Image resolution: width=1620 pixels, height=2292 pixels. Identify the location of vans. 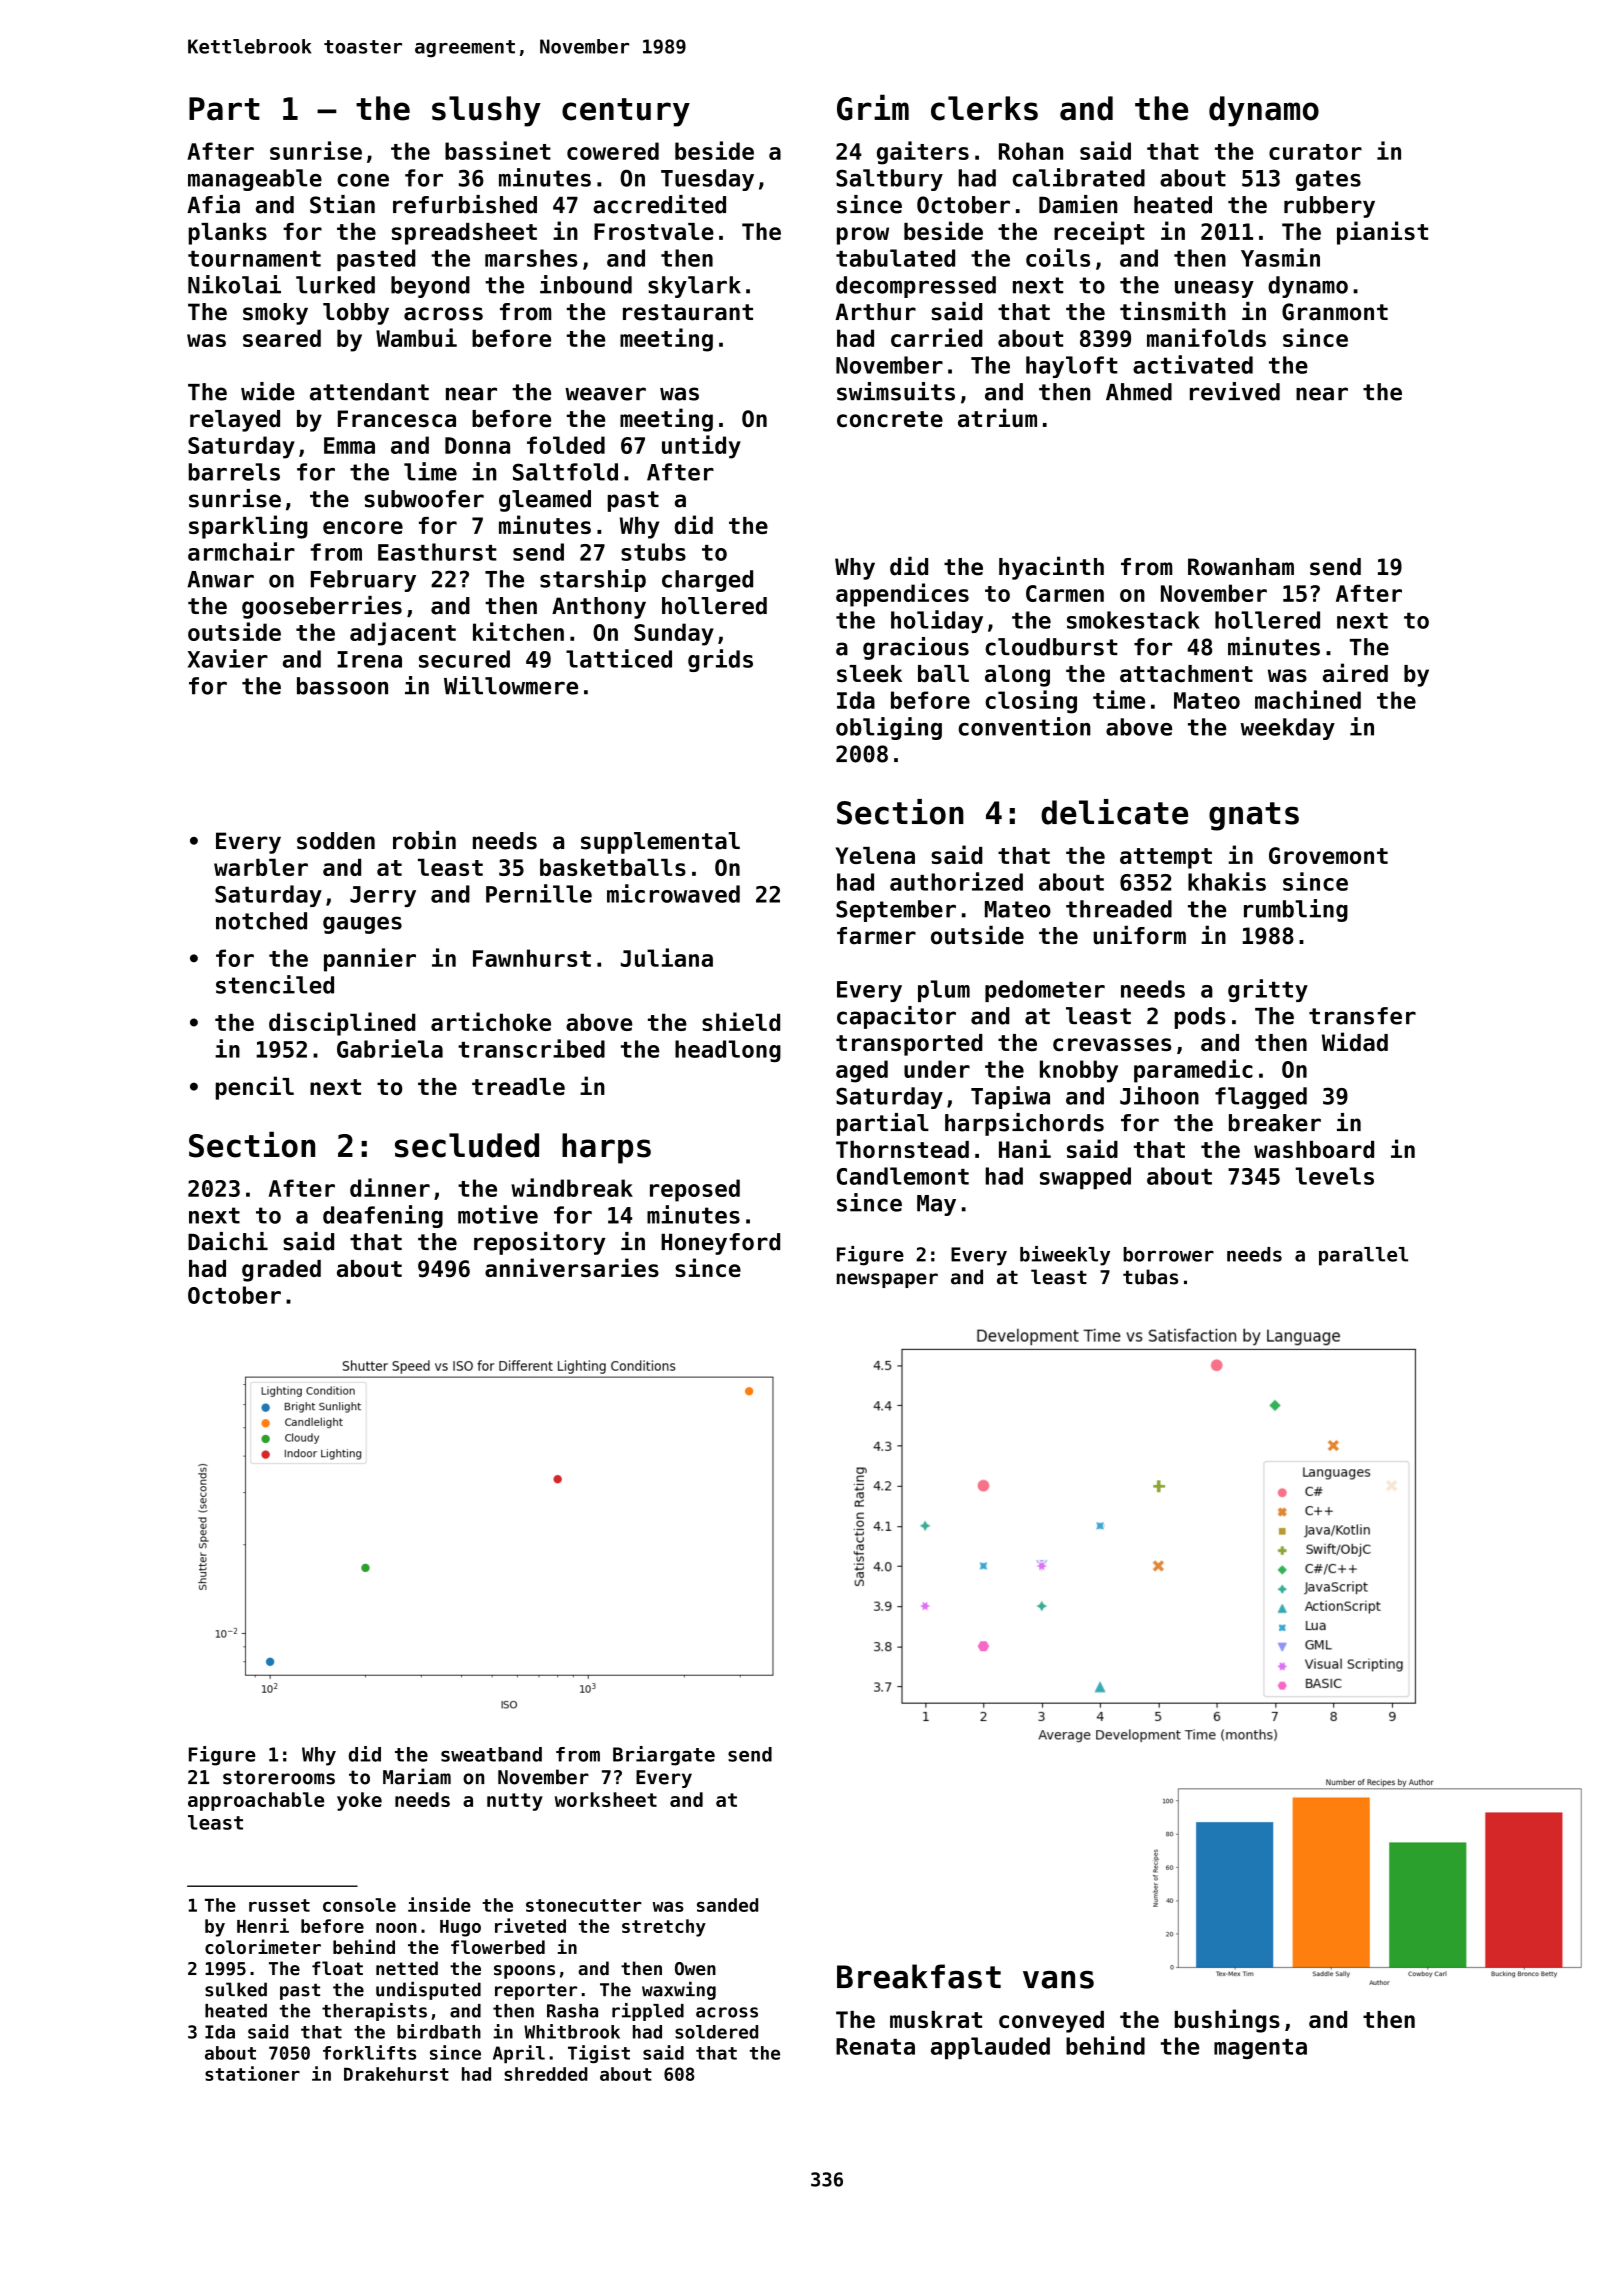
(1058, 1980).
